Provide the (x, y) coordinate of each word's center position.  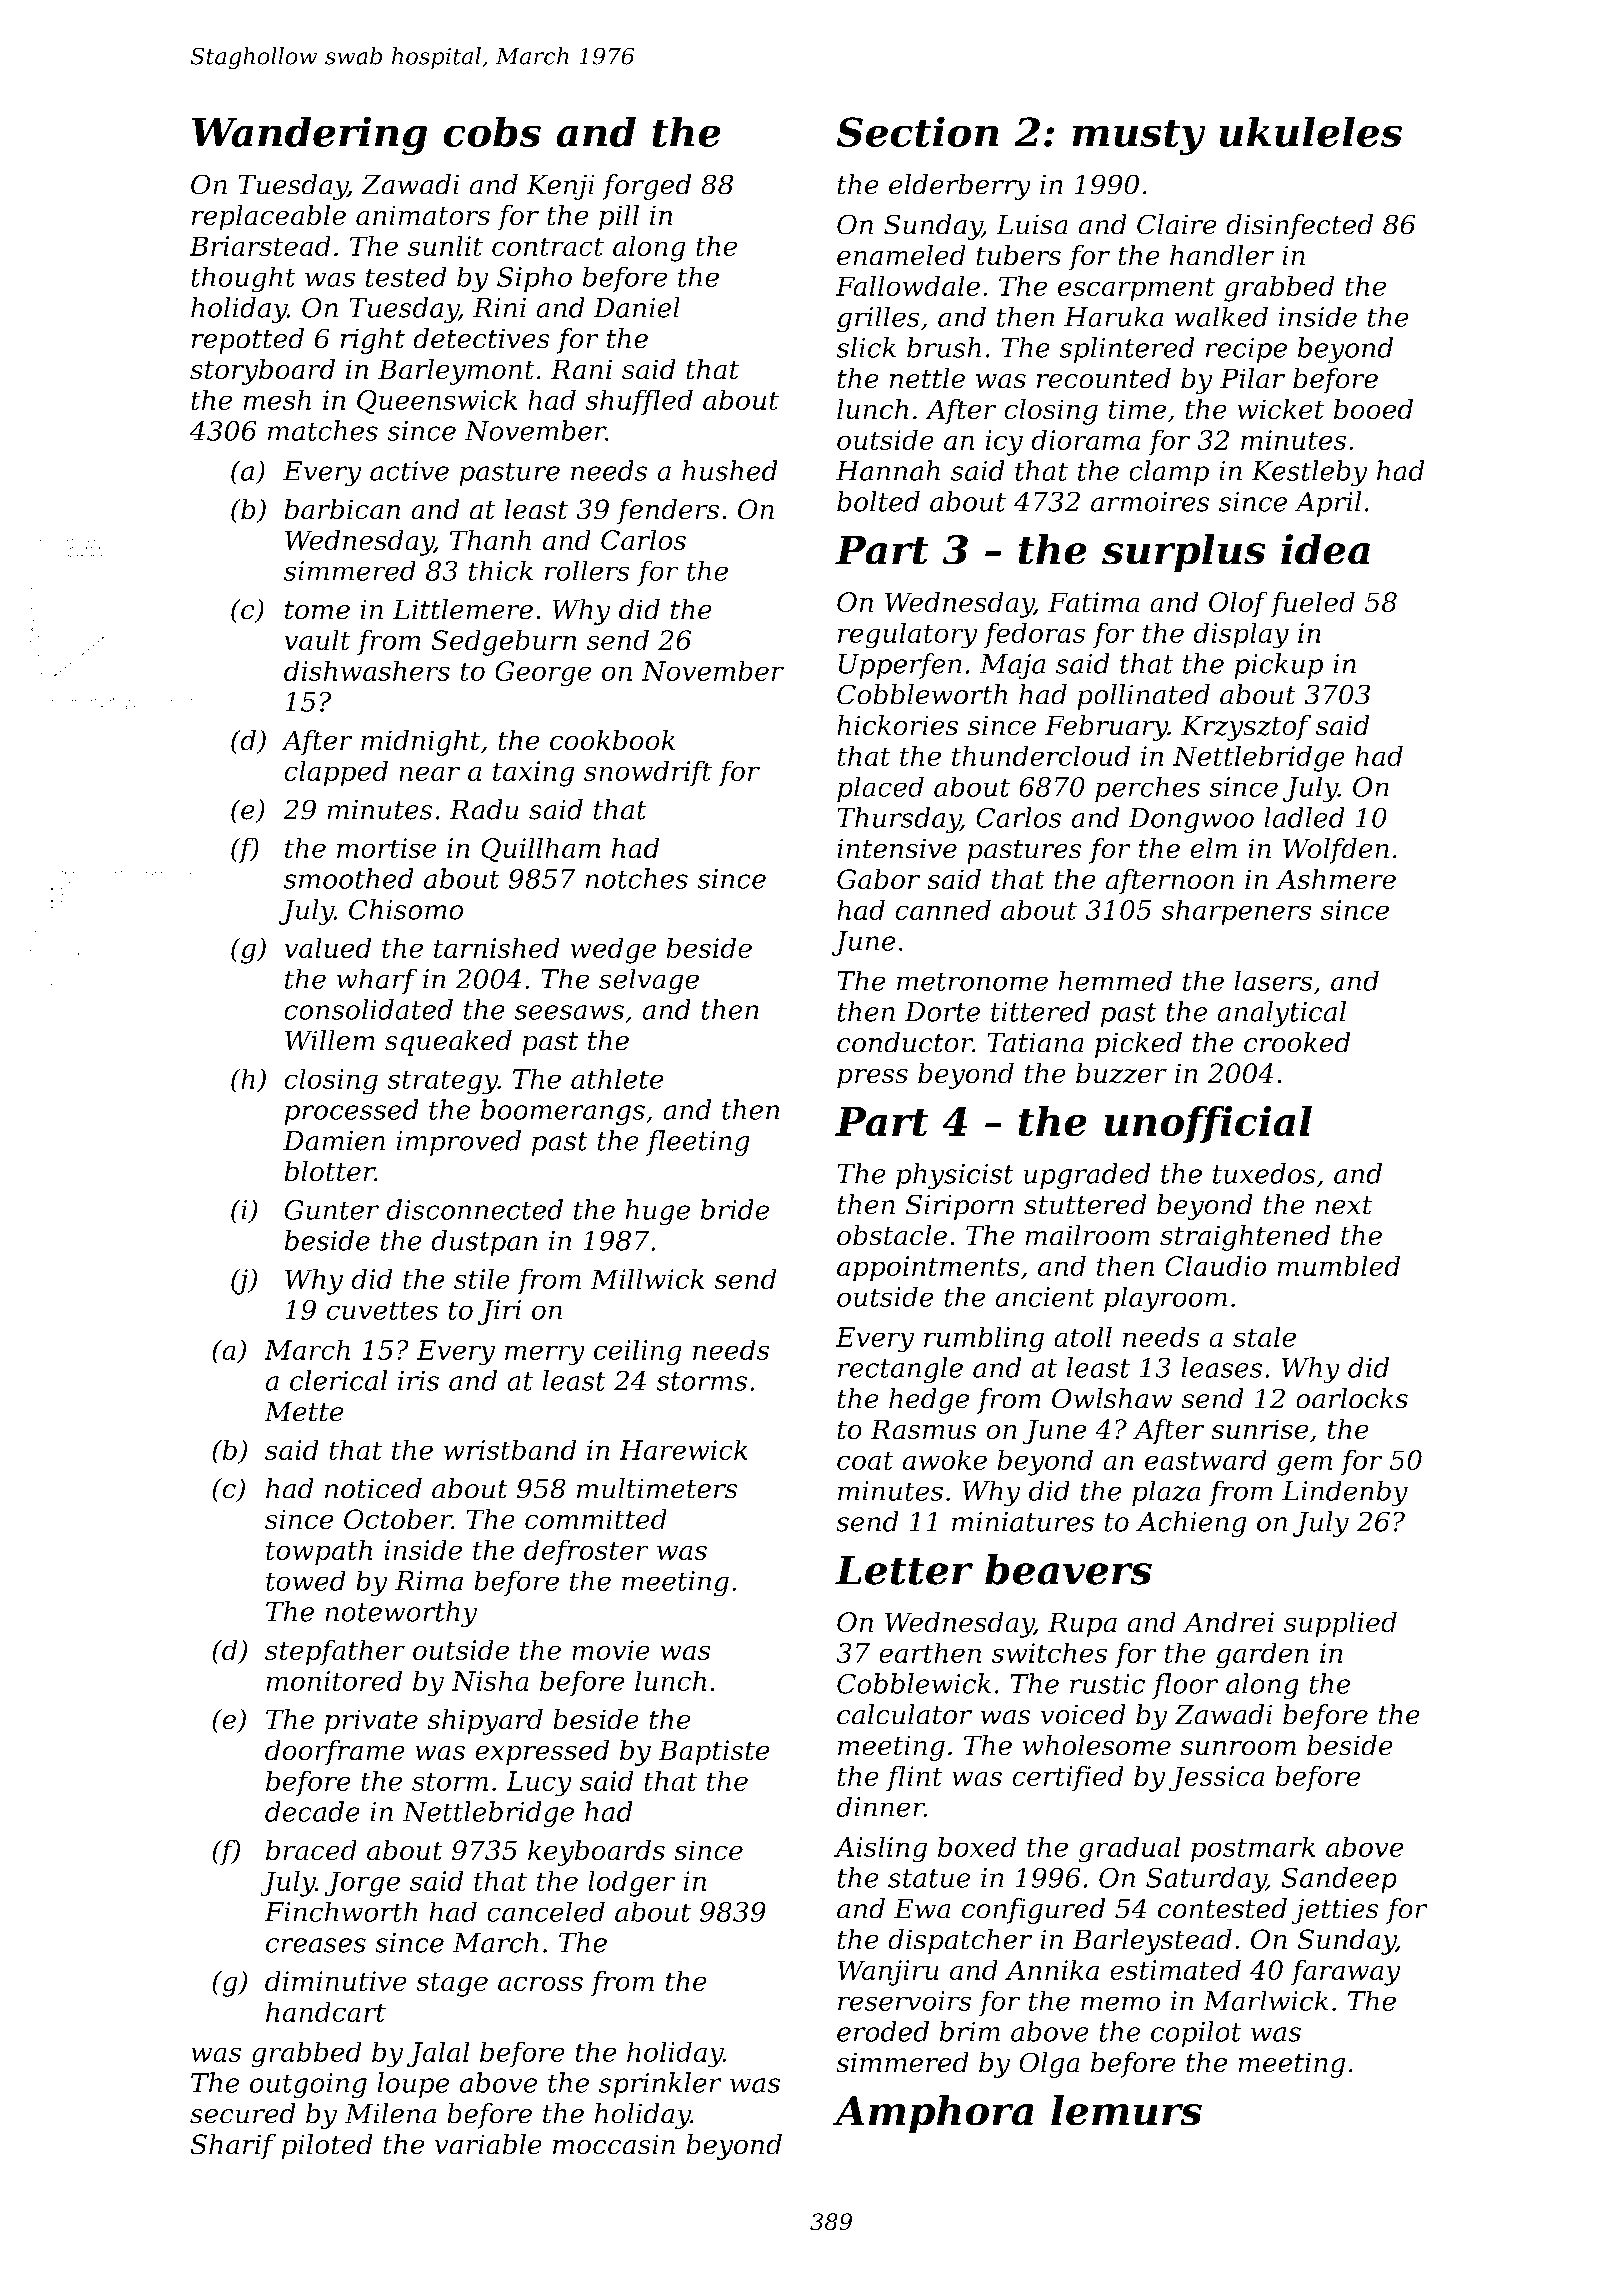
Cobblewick (914, 1683)
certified (1068, 1778)
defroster (586, 1552)
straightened (1245, 1237)
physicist (955, 1176)
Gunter (331, 1209)
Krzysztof (1246, 727)
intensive (897, 848)
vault (317, 640)
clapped (336, 773)
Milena (390, 2113)
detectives (481, 338)
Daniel (636, 307)
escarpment (1136, 289)
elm (1213, 848)
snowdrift (648, 773)
